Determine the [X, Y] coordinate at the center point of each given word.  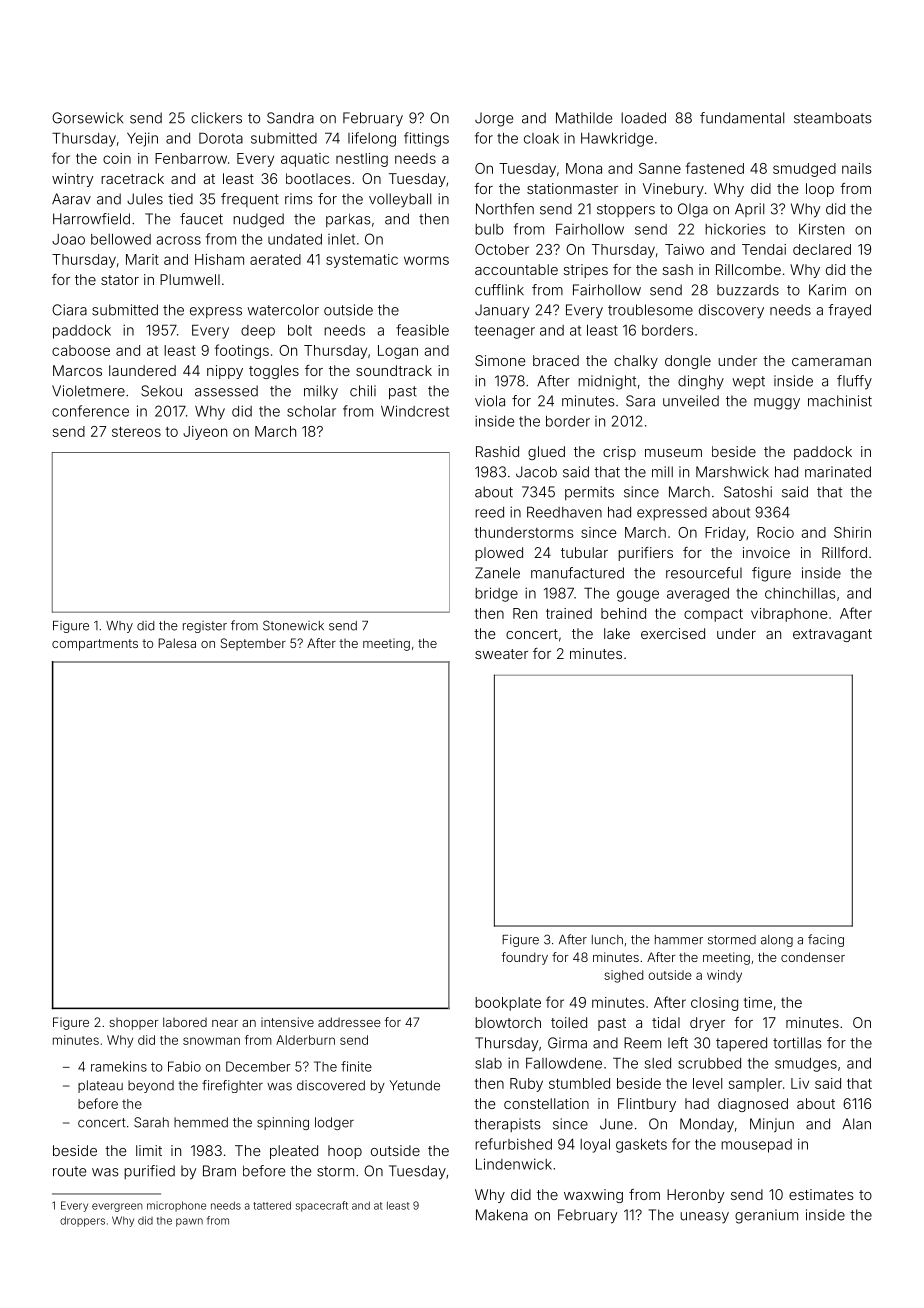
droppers [82, 1221]
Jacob [536, 472]
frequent [250, 200]
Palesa [177, 643]
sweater [501, 654]
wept [748, 382]
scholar [311, 411]
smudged [804, 170]
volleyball [400, 200]
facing [826, 940]
